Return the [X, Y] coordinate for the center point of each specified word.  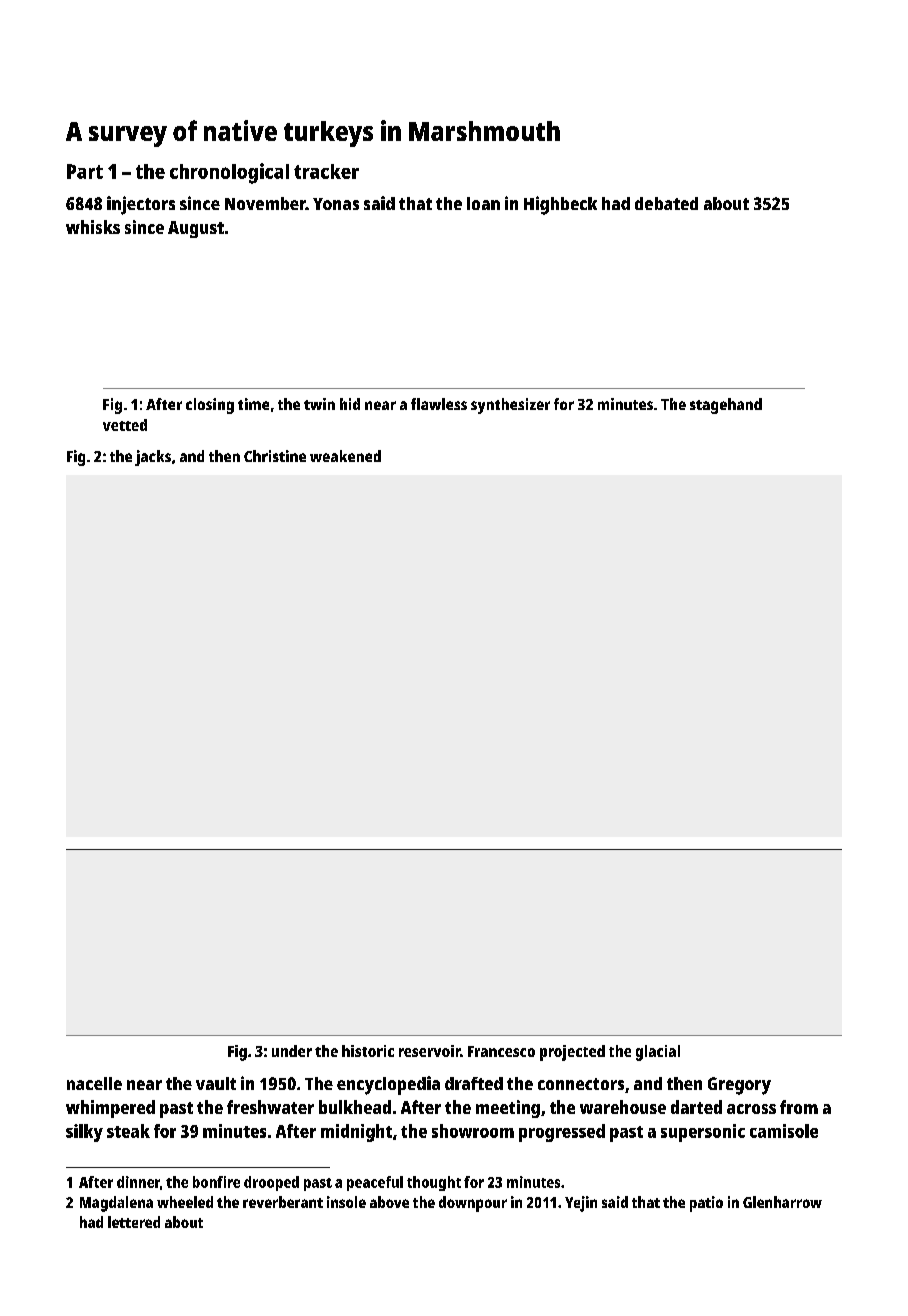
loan [483, 203]
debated [666, 203]
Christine [275, 456]
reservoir [429, 1051]
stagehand [726, 406]
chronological [229, 173]
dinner [138, 1182]
